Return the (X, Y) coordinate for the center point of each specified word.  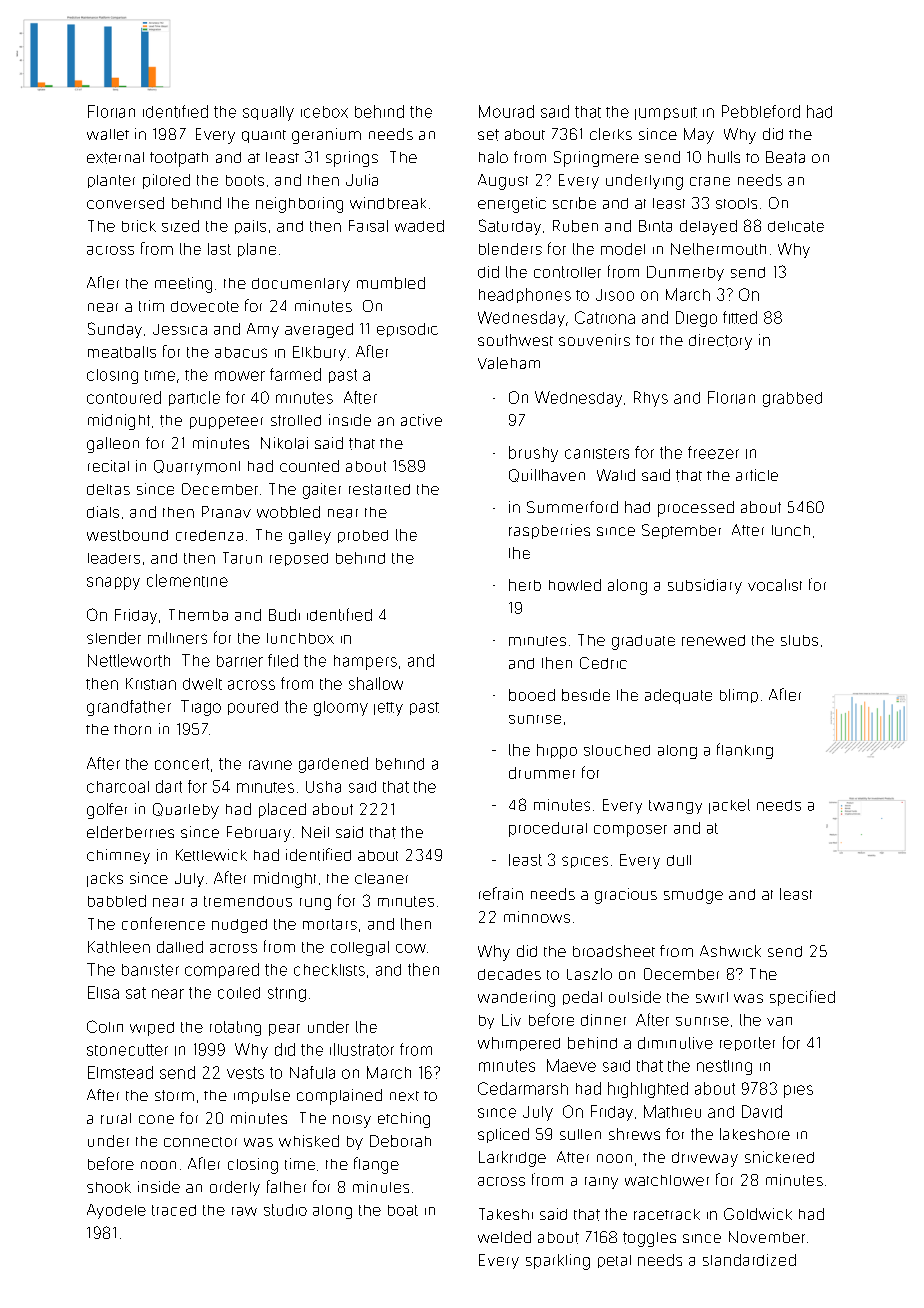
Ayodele (116, 1211)
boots (245, 180)
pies (798, 1091)
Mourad (506, 111)
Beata (785, 157)
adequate (678, 696)
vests (245, 1073)
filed (283, 660)
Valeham (509, 363)
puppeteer (226, 422)
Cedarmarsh (523, 1088)
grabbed (792, 399)
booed (532, 695)
